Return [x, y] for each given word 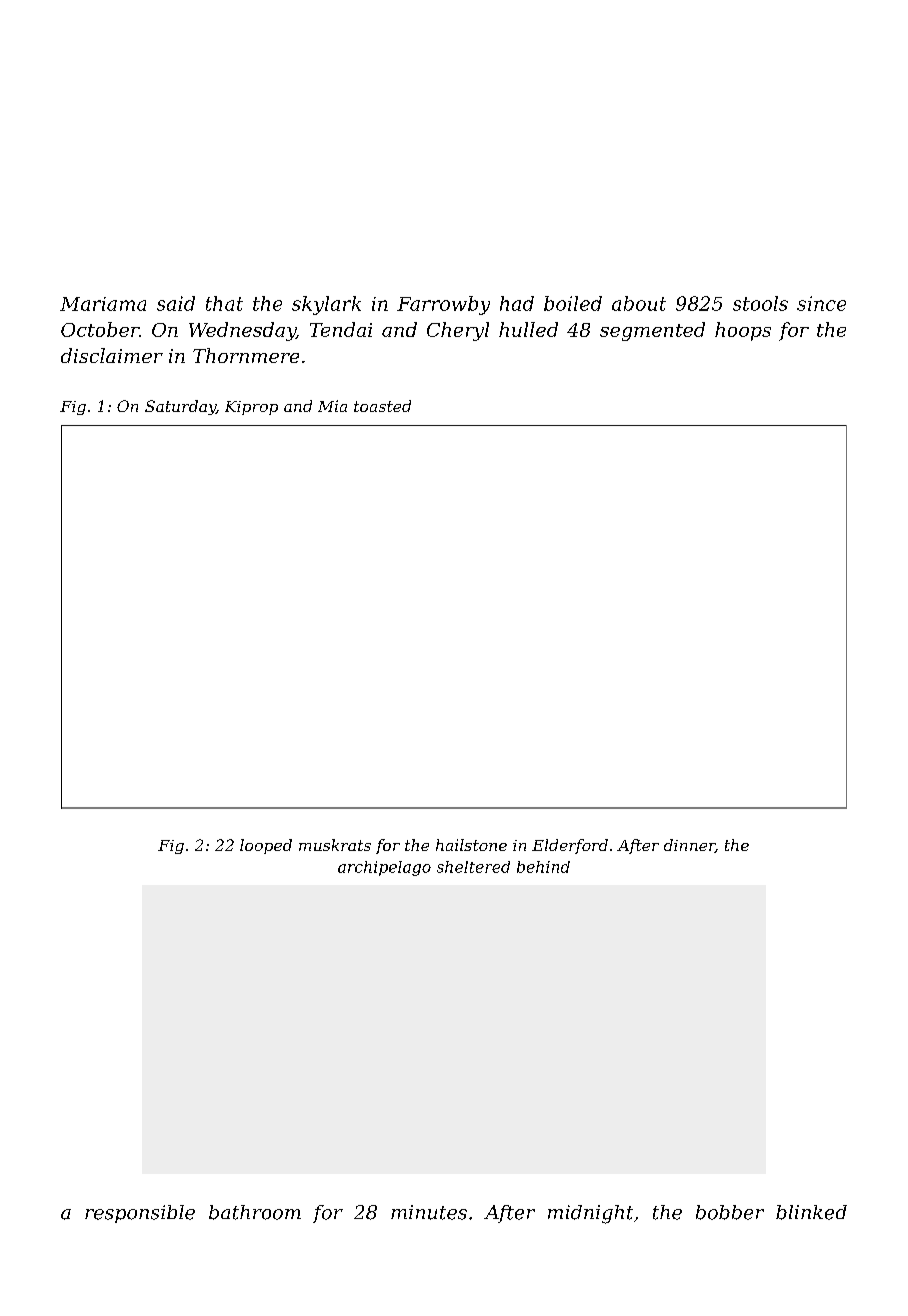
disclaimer [112, 355]
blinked [811, 1212]
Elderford [570, 846]
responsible [140, 1214]
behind [543, 867]
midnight [590, 1214]
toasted [382, 406]
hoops [743, 331]
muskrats [335, 845]
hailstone [471, 845]
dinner [689, 846]
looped [266, 846]
